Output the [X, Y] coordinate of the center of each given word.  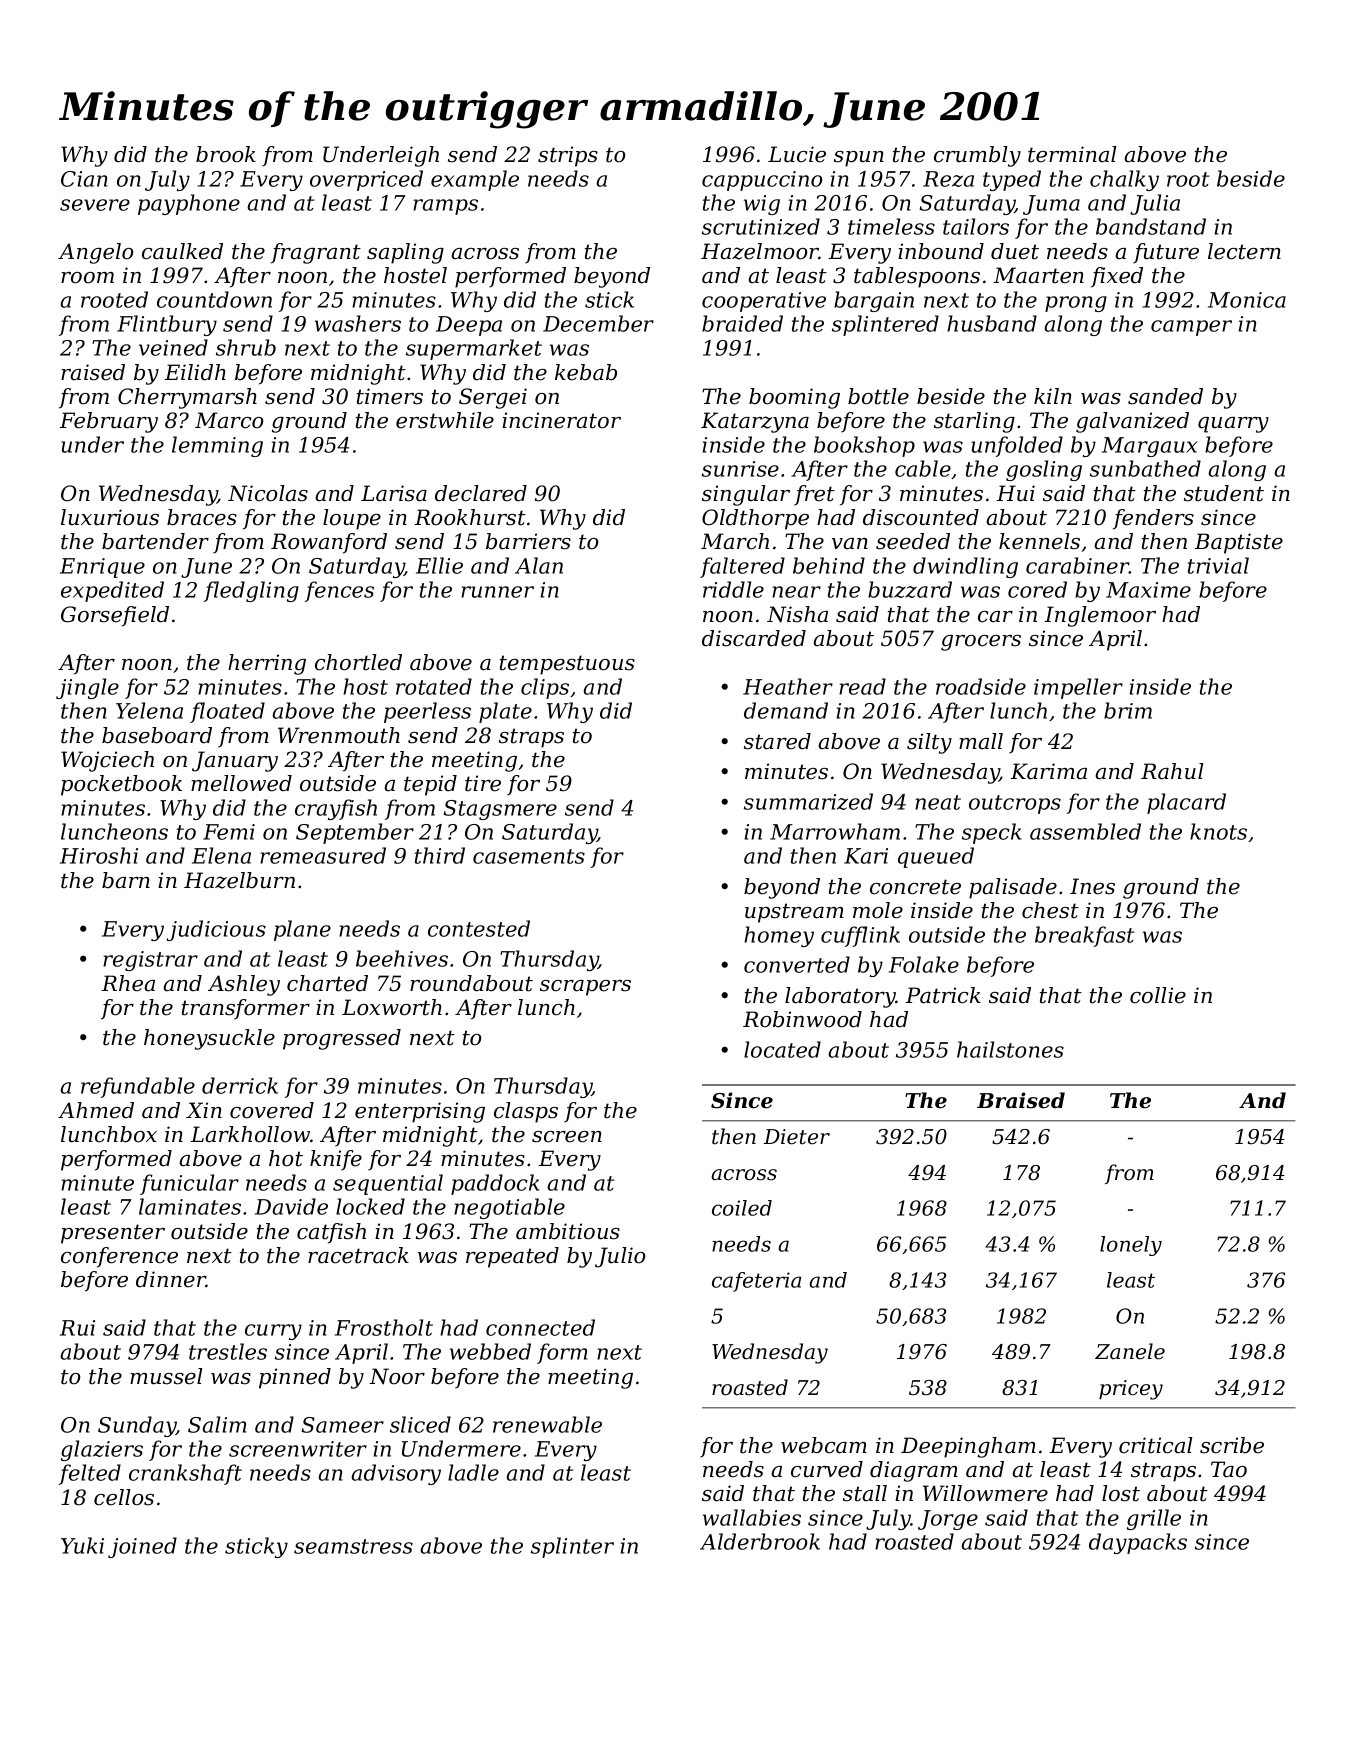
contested [479, 928]
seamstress [353, 1546]
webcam [824, 1445]
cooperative [764, 302]
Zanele [1130, 1351]
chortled [358, 662]
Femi [229, 832]
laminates [190, 1206]
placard [1186, 803]
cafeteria [756, 1282]
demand [786, 710]
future [1166, 253]
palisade [1013, 888]
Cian [84, 179]
